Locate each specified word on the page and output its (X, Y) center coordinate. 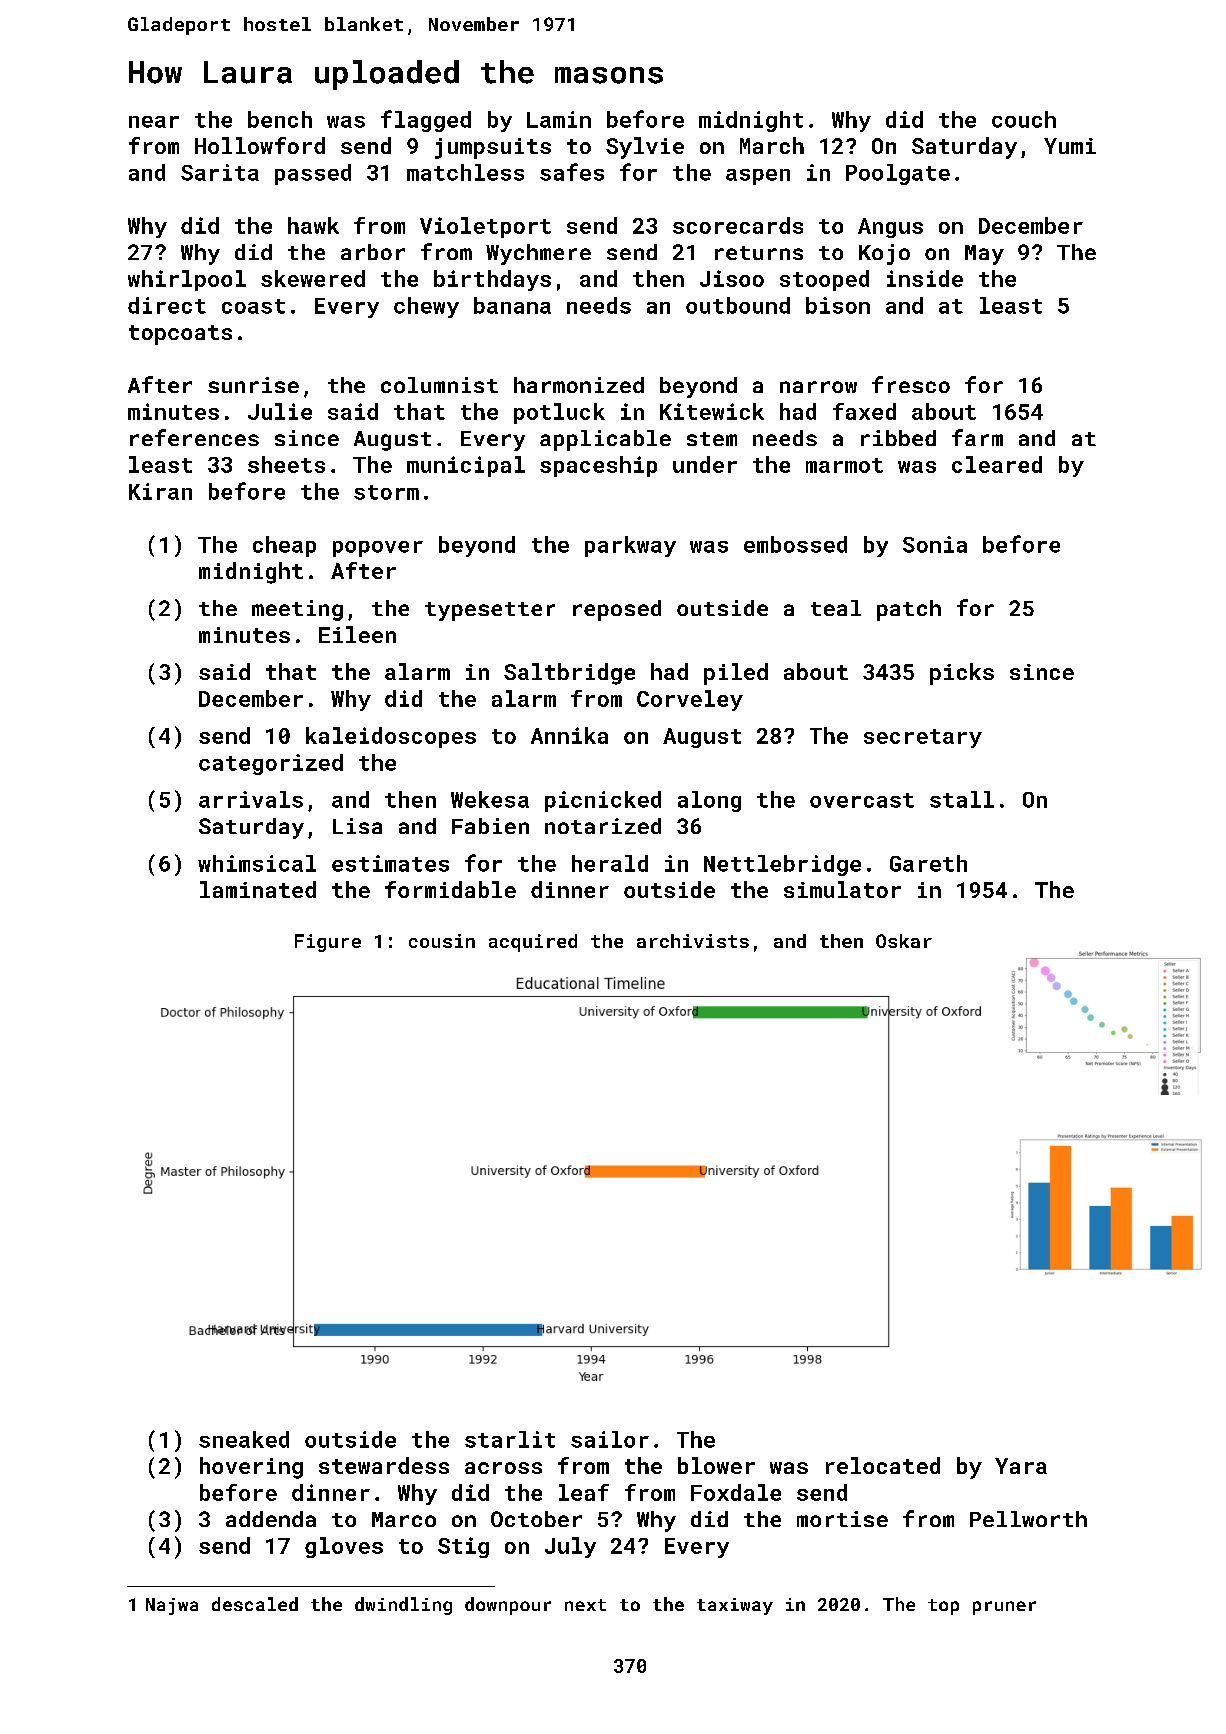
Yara (1021, 1466)
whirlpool (187, 280)
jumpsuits (493, 148)
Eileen (357, 634)
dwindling (403, 1606)
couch (1024, 119)
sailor (610, 1439)
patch (909, 610)
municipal (466, 466)
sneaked (244, 1439)
